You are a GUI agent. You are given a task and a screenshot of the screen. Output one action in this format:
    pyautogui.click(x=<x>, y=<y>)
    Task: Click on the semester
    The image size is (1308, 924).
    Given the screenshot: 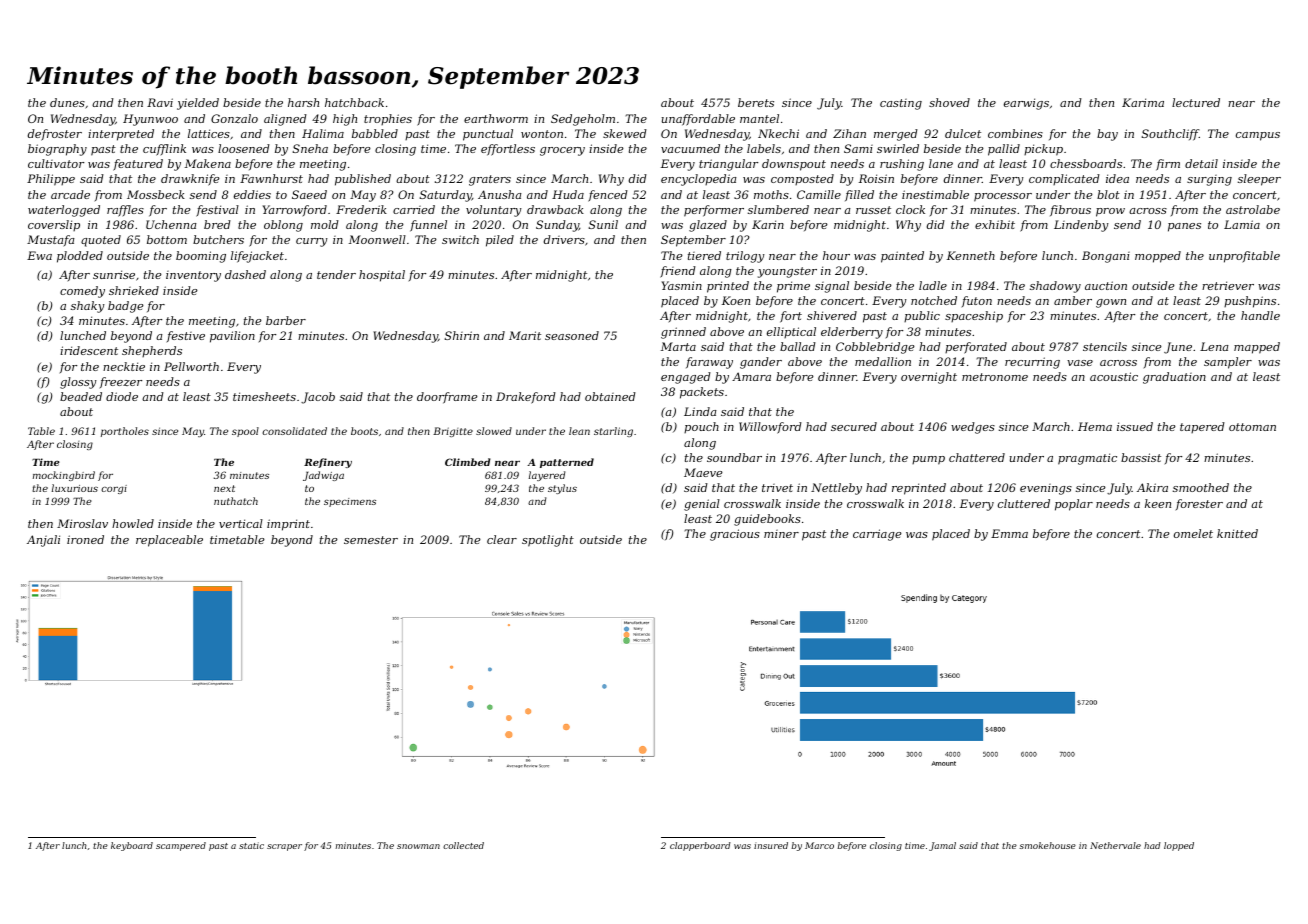 What is the action you would take?
    pyautogui.click(x=371, y=540)
